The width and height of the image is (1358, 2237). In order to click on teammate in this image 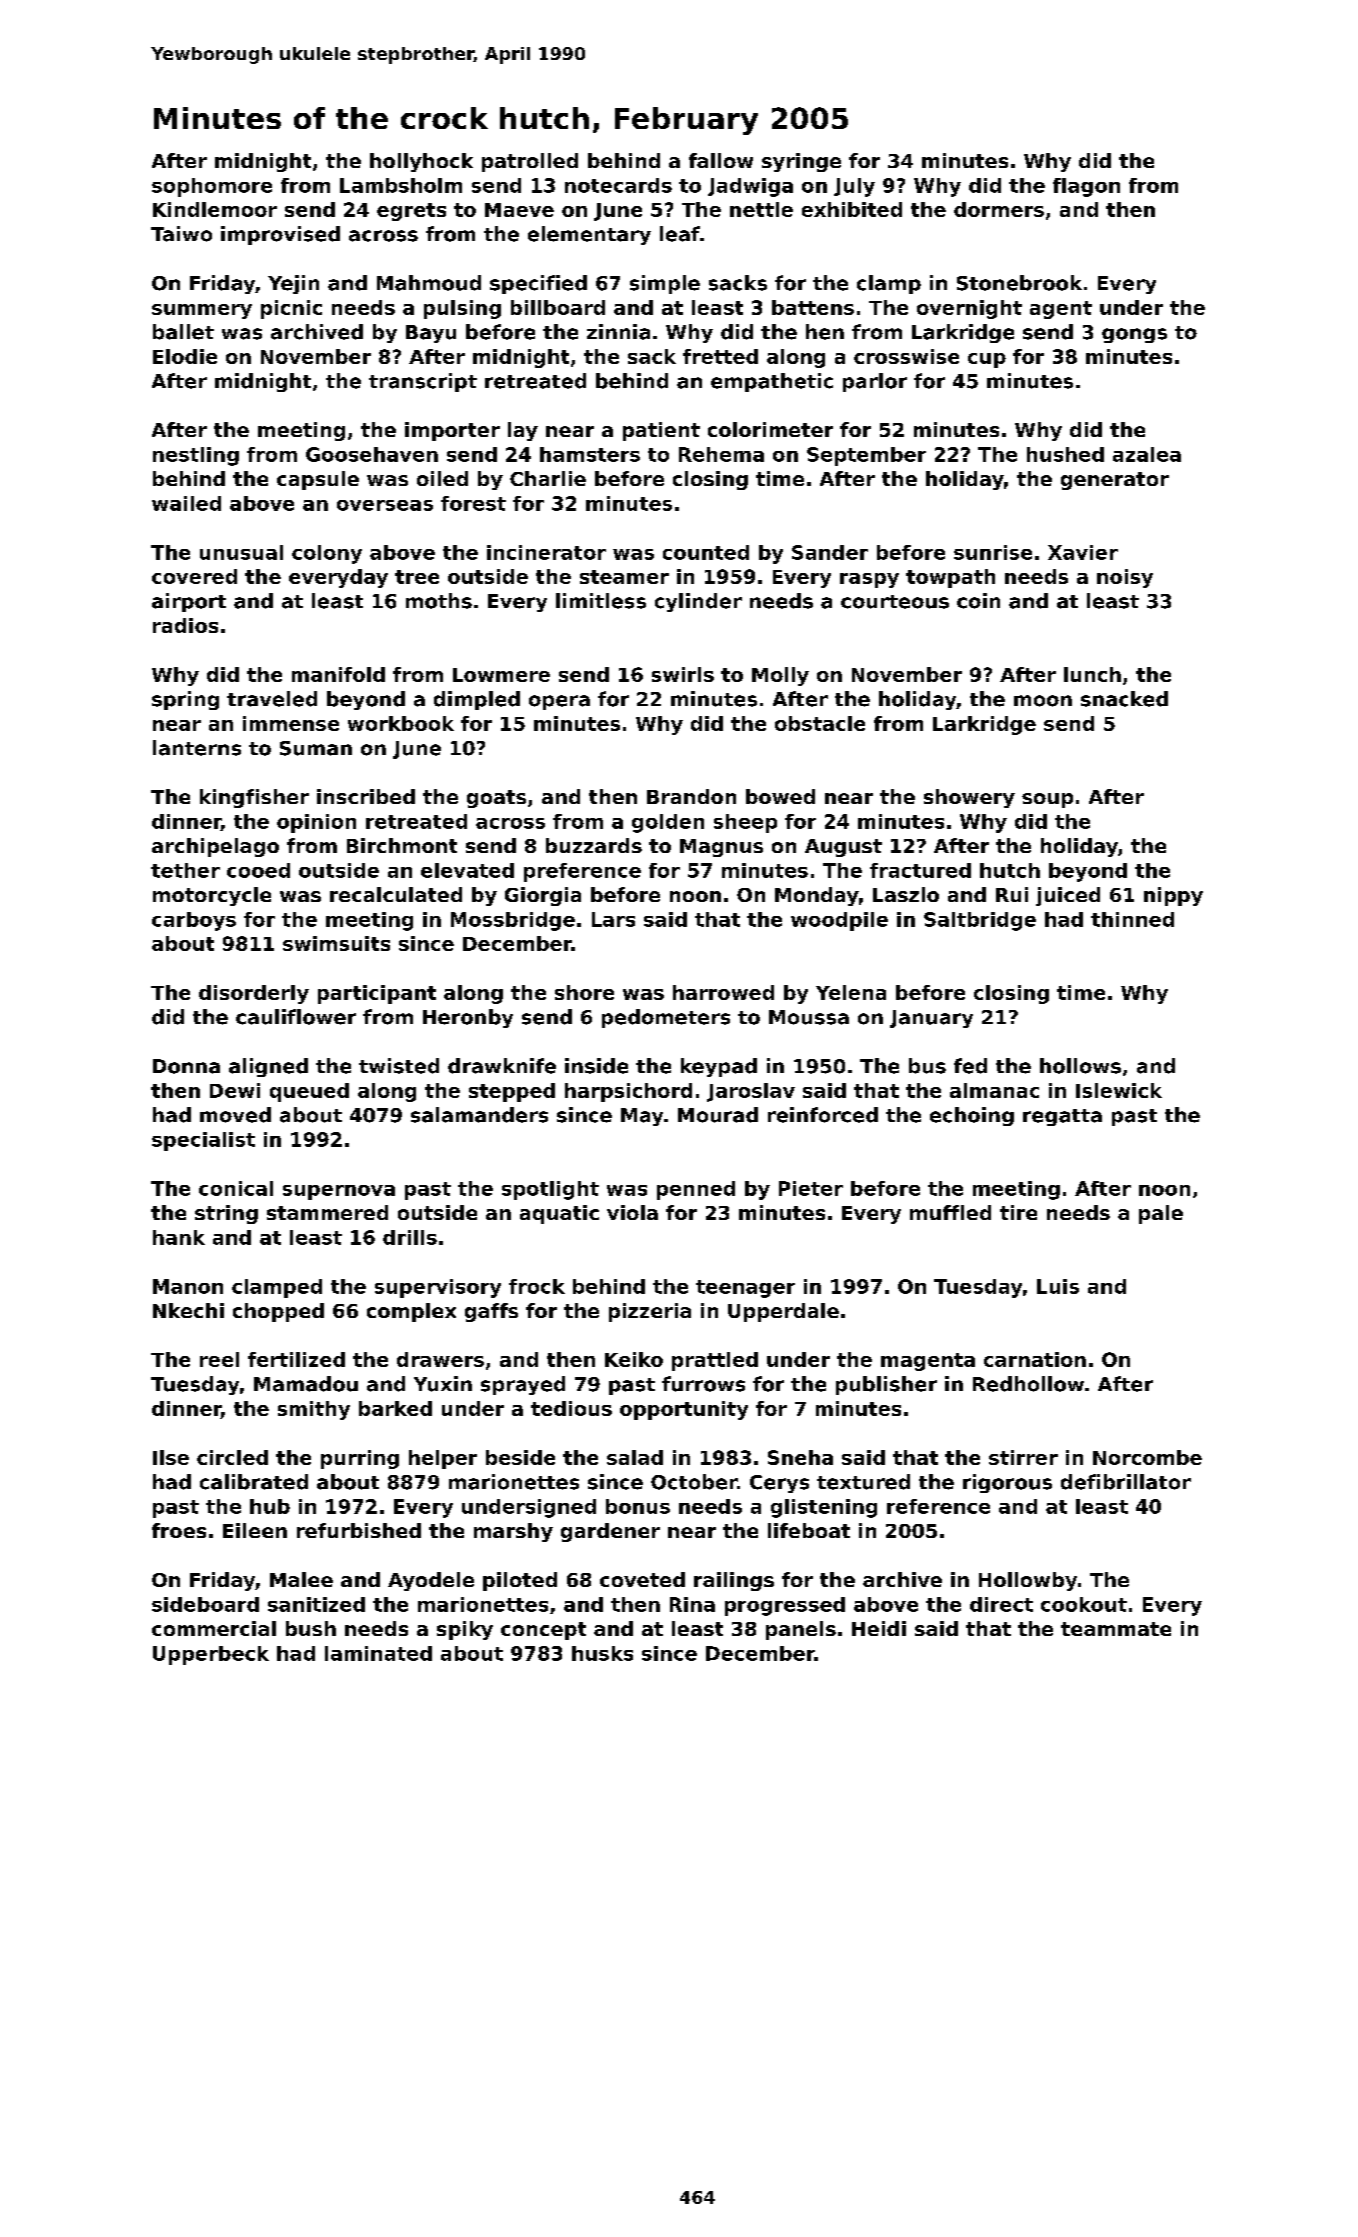, I will do `click(1116, 1629)`.
